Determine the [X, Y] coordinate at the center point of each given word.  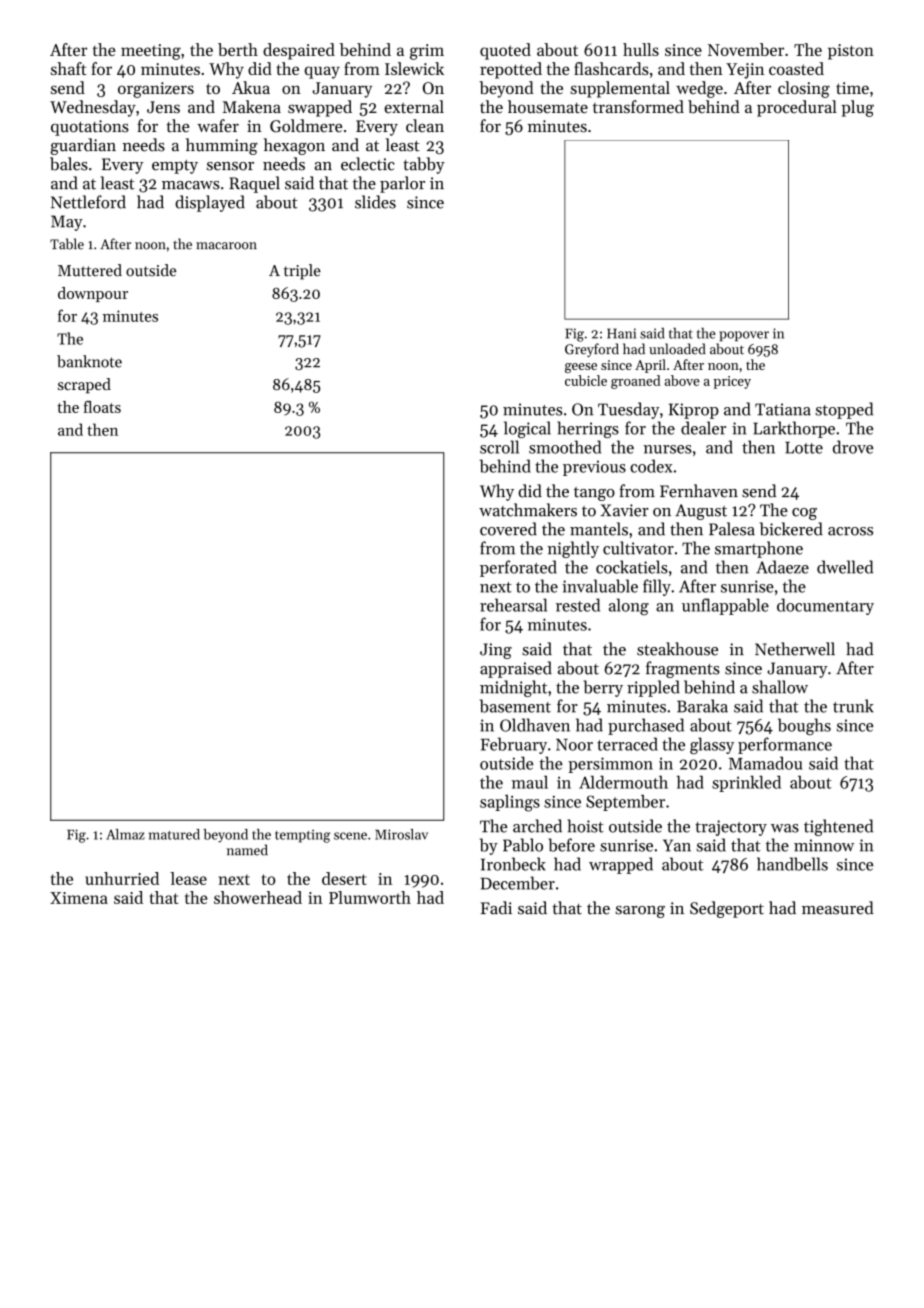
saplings [510, 803]
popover [744, 336]
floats [102, 406]
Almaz [125, 834]
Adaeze [782, 567]
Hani [621, 333]
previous [594, 468]
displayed [210, 203]
